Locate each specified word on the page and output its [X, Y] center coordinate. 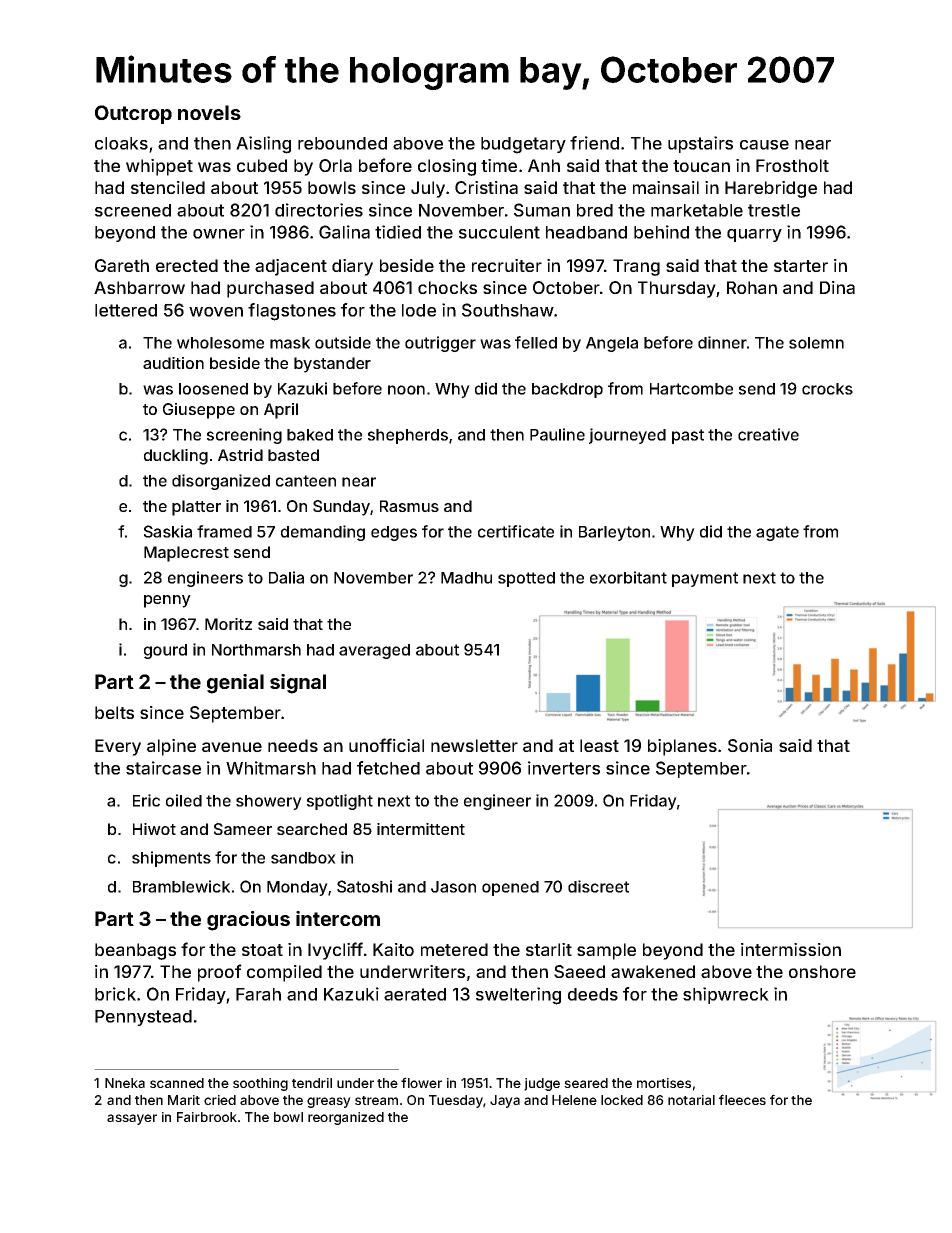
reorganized [346, 1118]
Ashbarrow [139, 287]
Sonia [750, 745]
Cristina [486, 187]
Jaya [505, 1101]
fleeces [742, 1099]
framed [224, 531]
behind [661, 232]
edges [394, 533]
